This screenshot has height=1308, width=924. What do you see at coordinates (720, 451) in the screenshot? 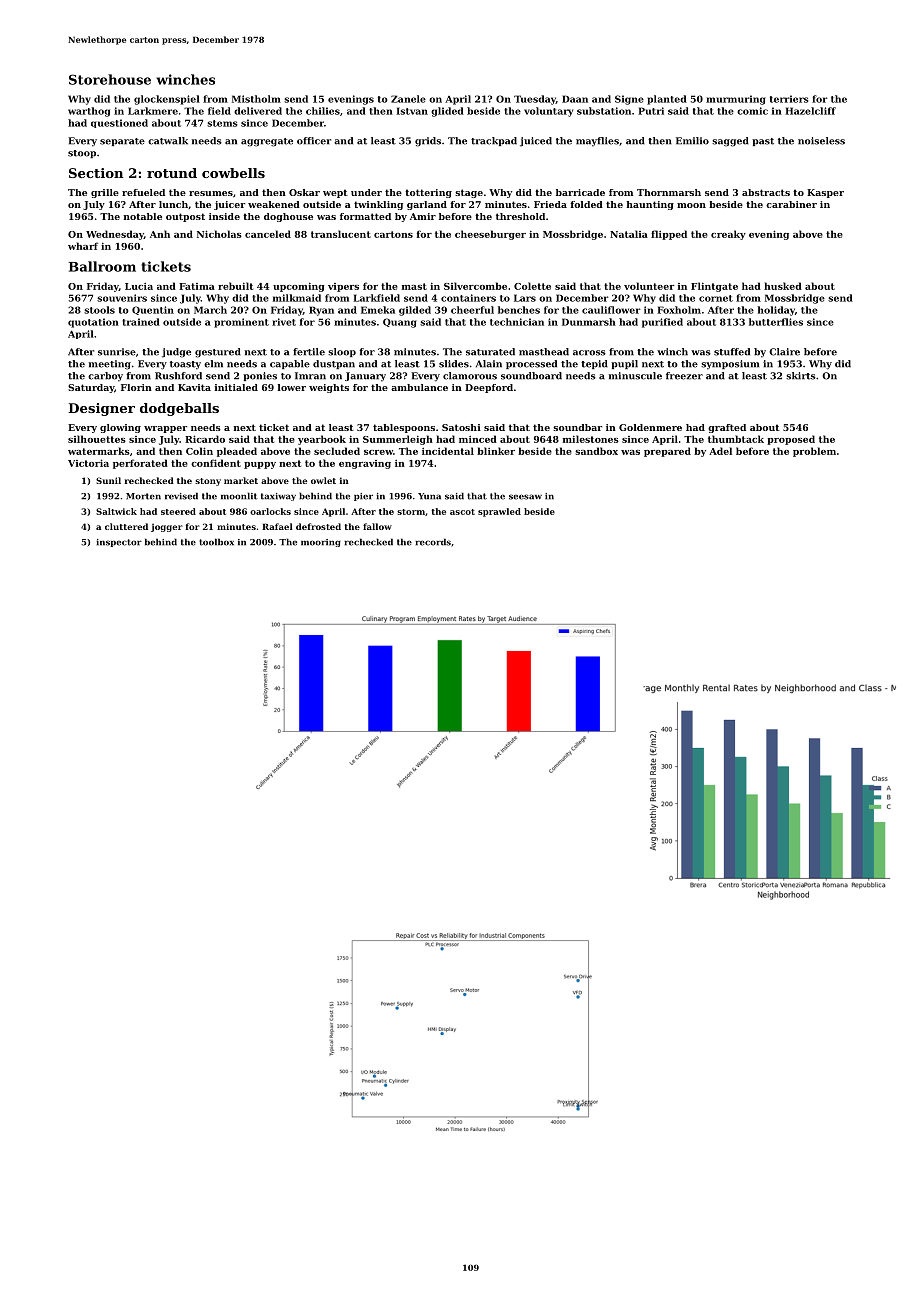
I see `Adel` at bounding box center [720, 451].
